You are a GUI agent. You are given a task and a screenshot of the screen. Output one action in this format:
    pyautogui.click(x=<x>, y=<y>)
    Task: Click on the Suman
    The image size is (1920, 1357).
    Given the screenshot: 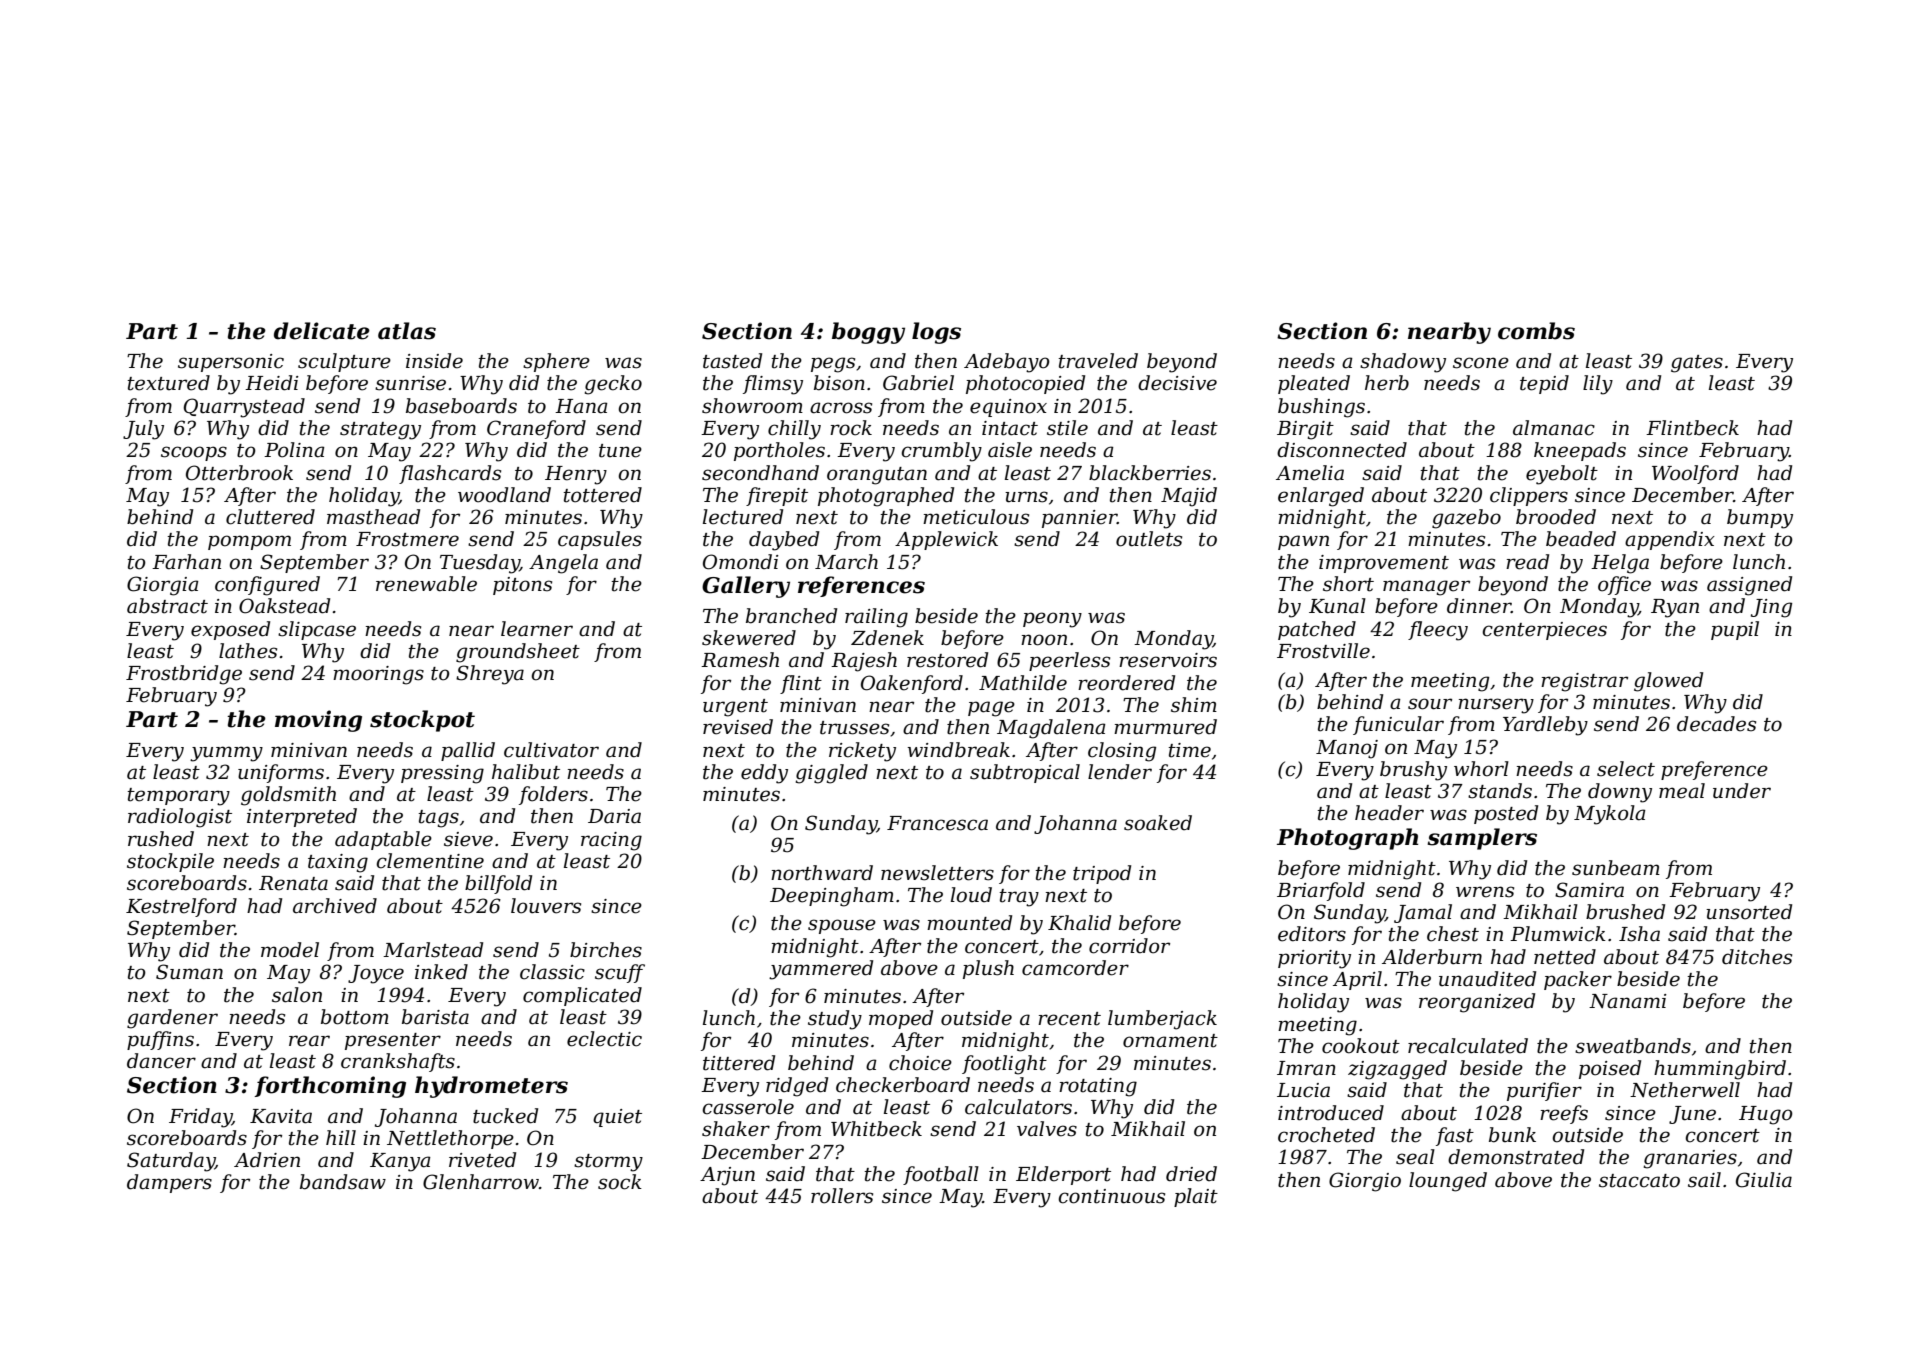 What is the action you would take?
    pyautogui.click(x=189, y=972)
